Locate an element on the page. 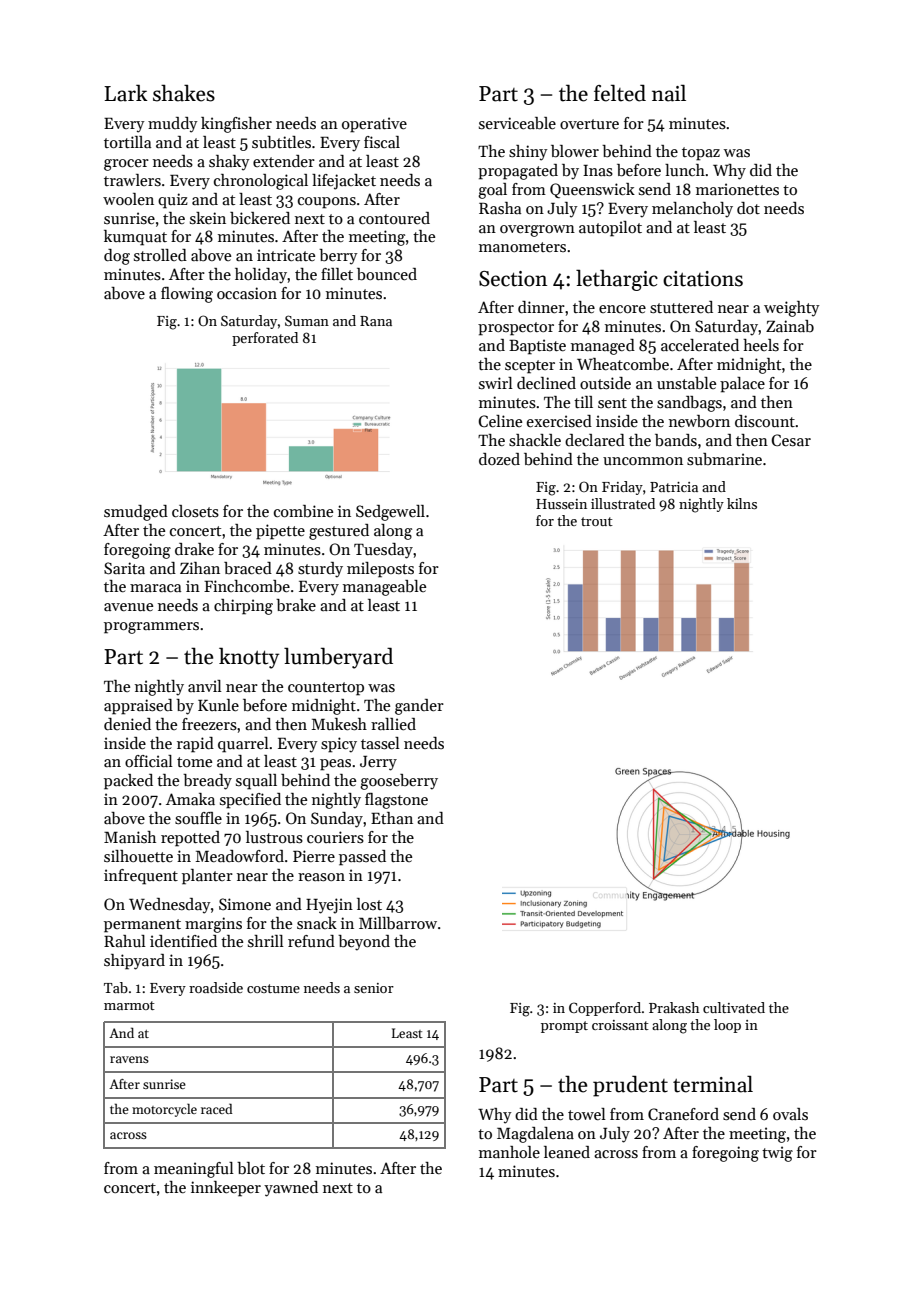  fiscal is located at coordinates (382, 142).
